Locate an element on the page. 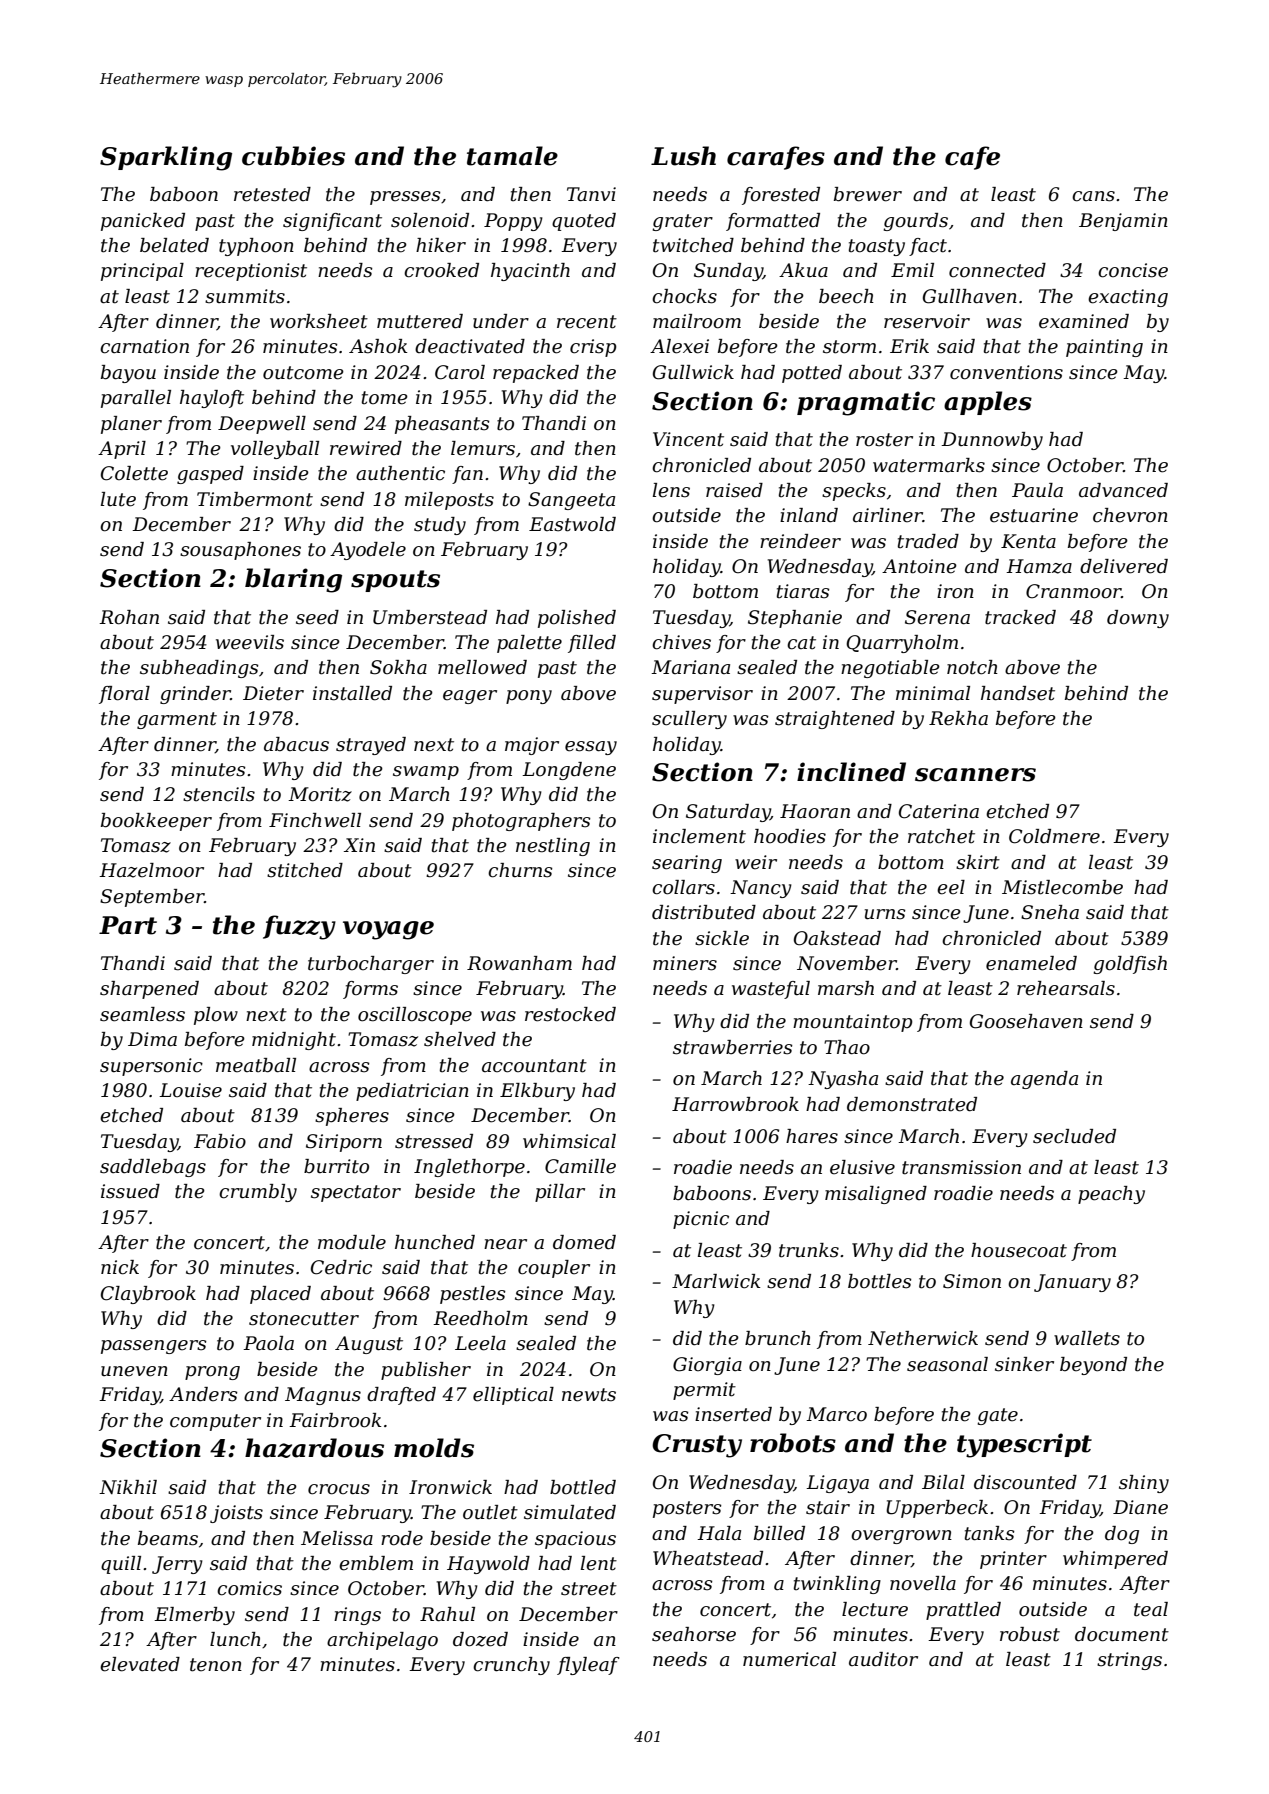 This image has width=1269, height=1794. typhoon is located at coordinates (256, 247).
